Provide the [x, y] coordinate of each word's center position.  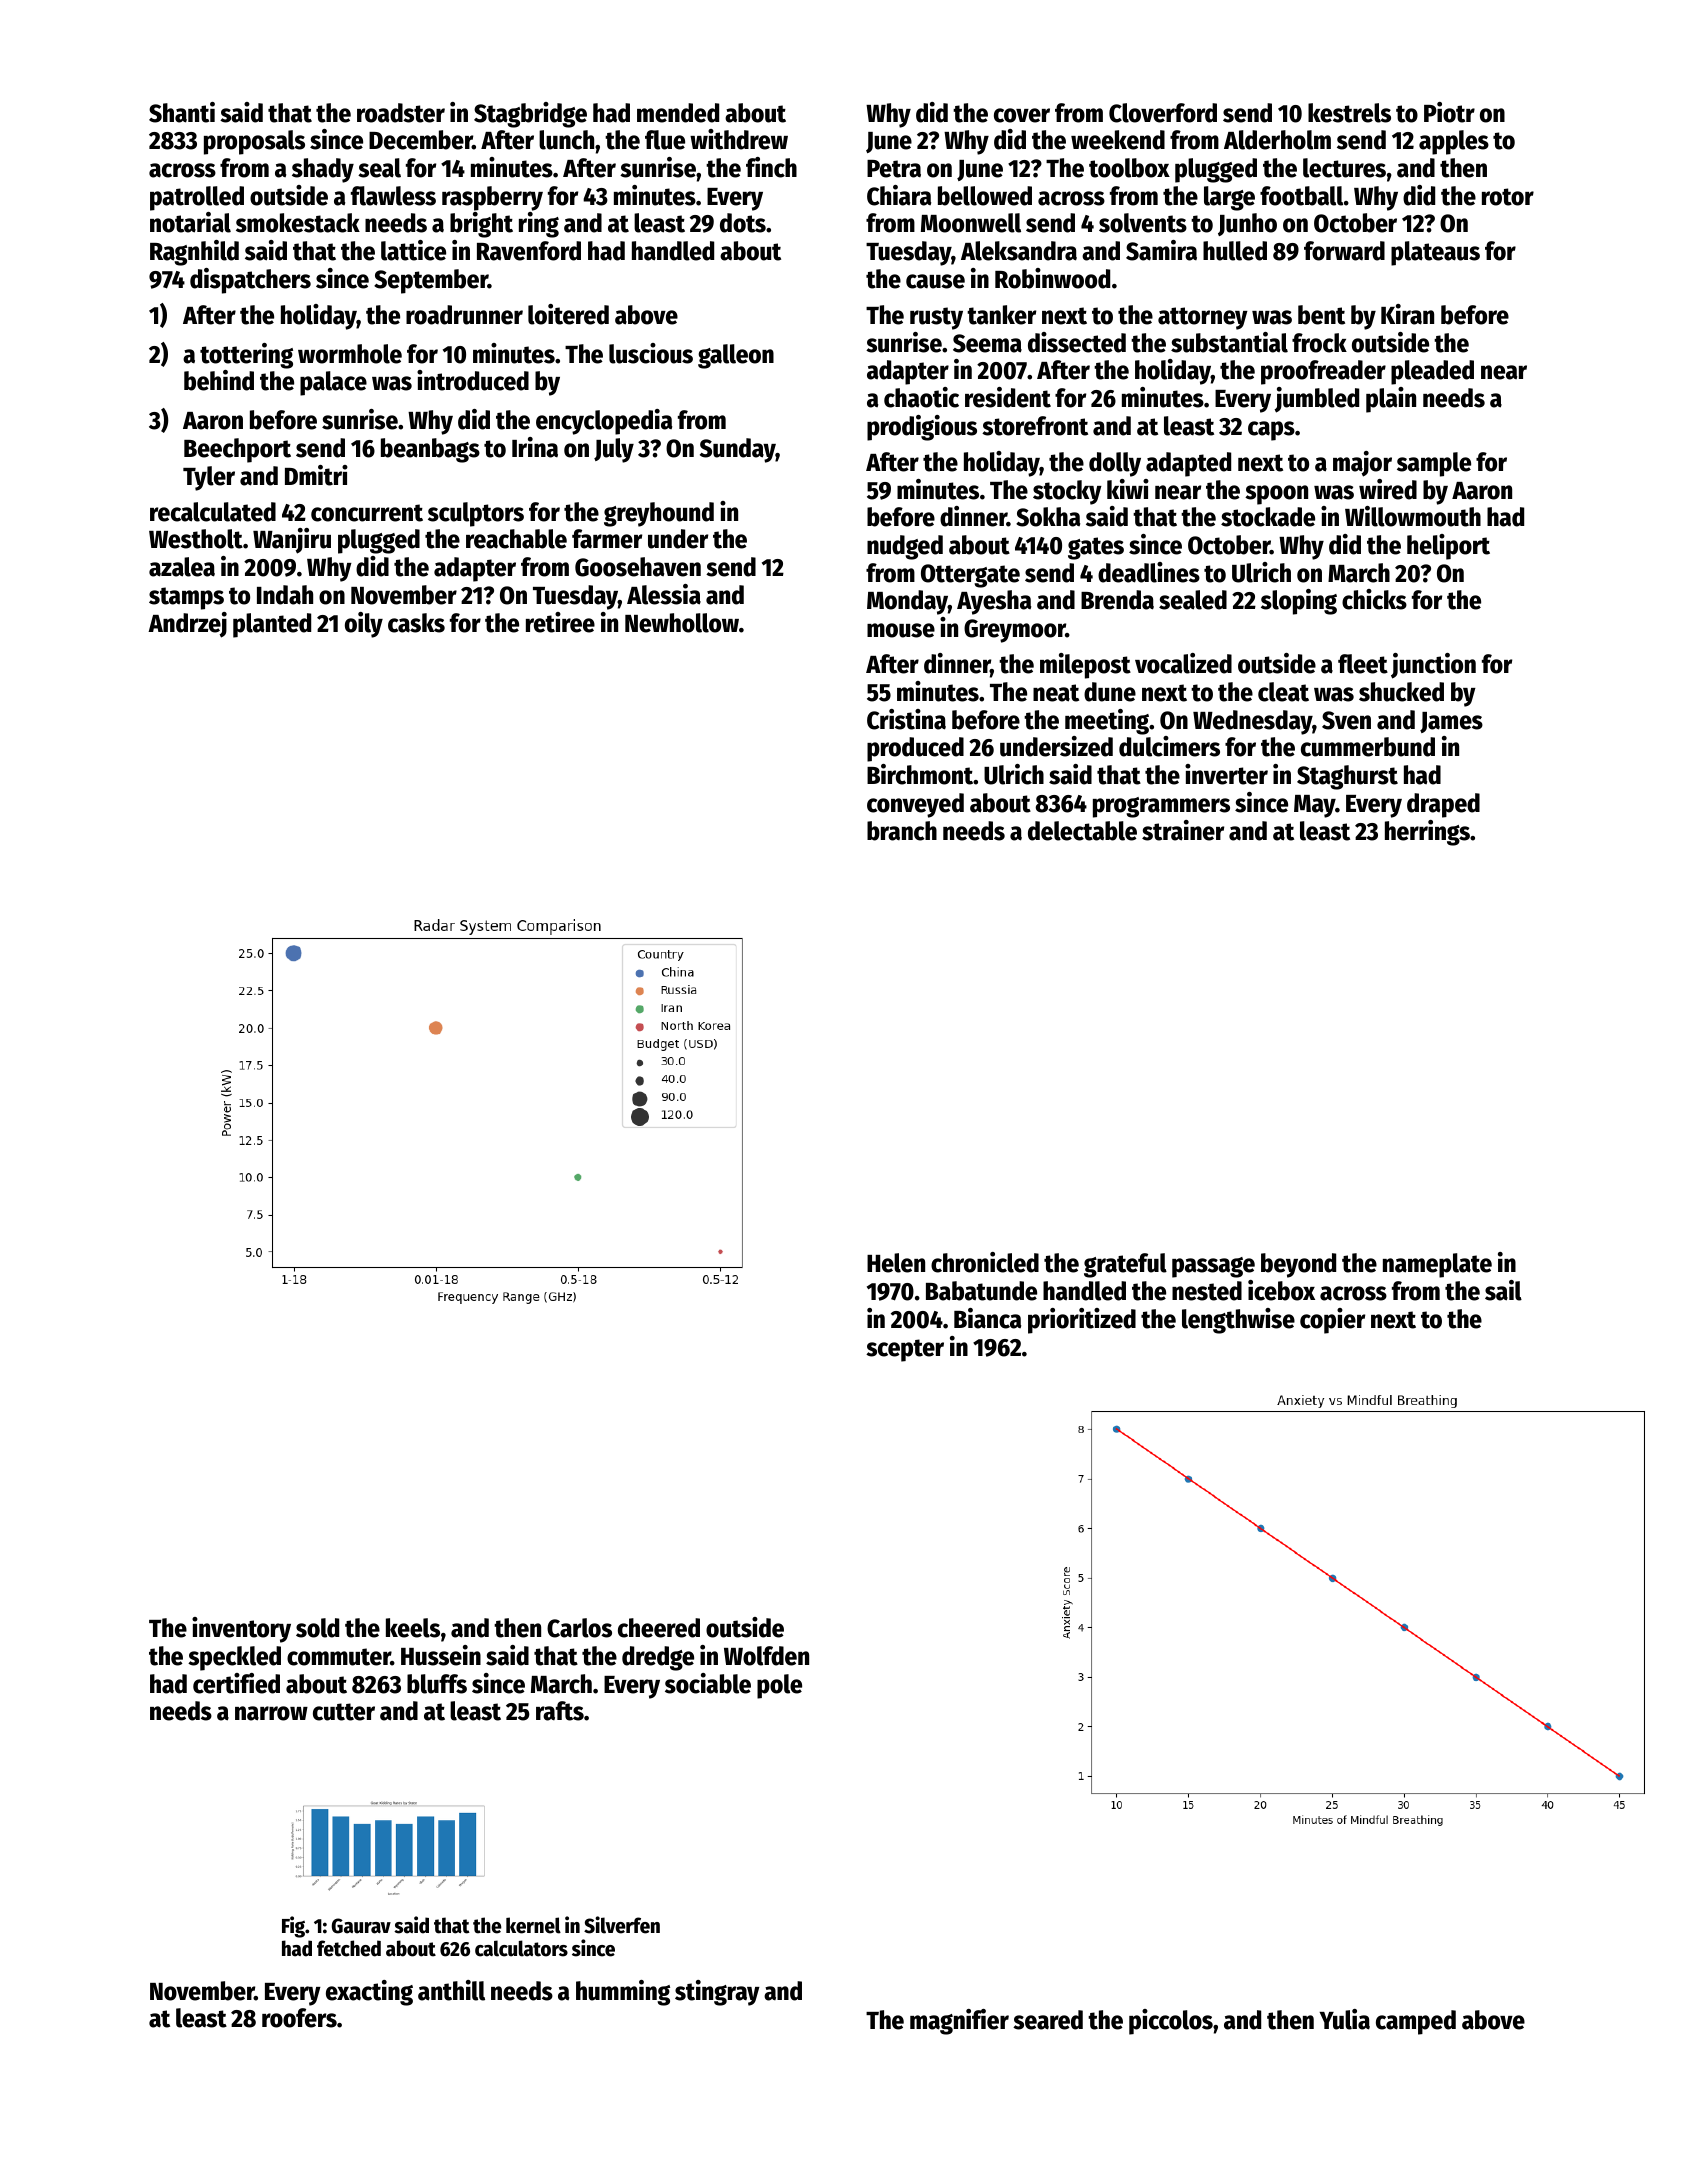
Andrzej [187, 625]
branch [902, 831]
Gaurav [361, 1926]
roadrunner [464, 315]
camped [1416, 2022]
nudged [905, 547]
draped [1443, 805]
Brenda [1117, 600]
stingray [717, 1993]
